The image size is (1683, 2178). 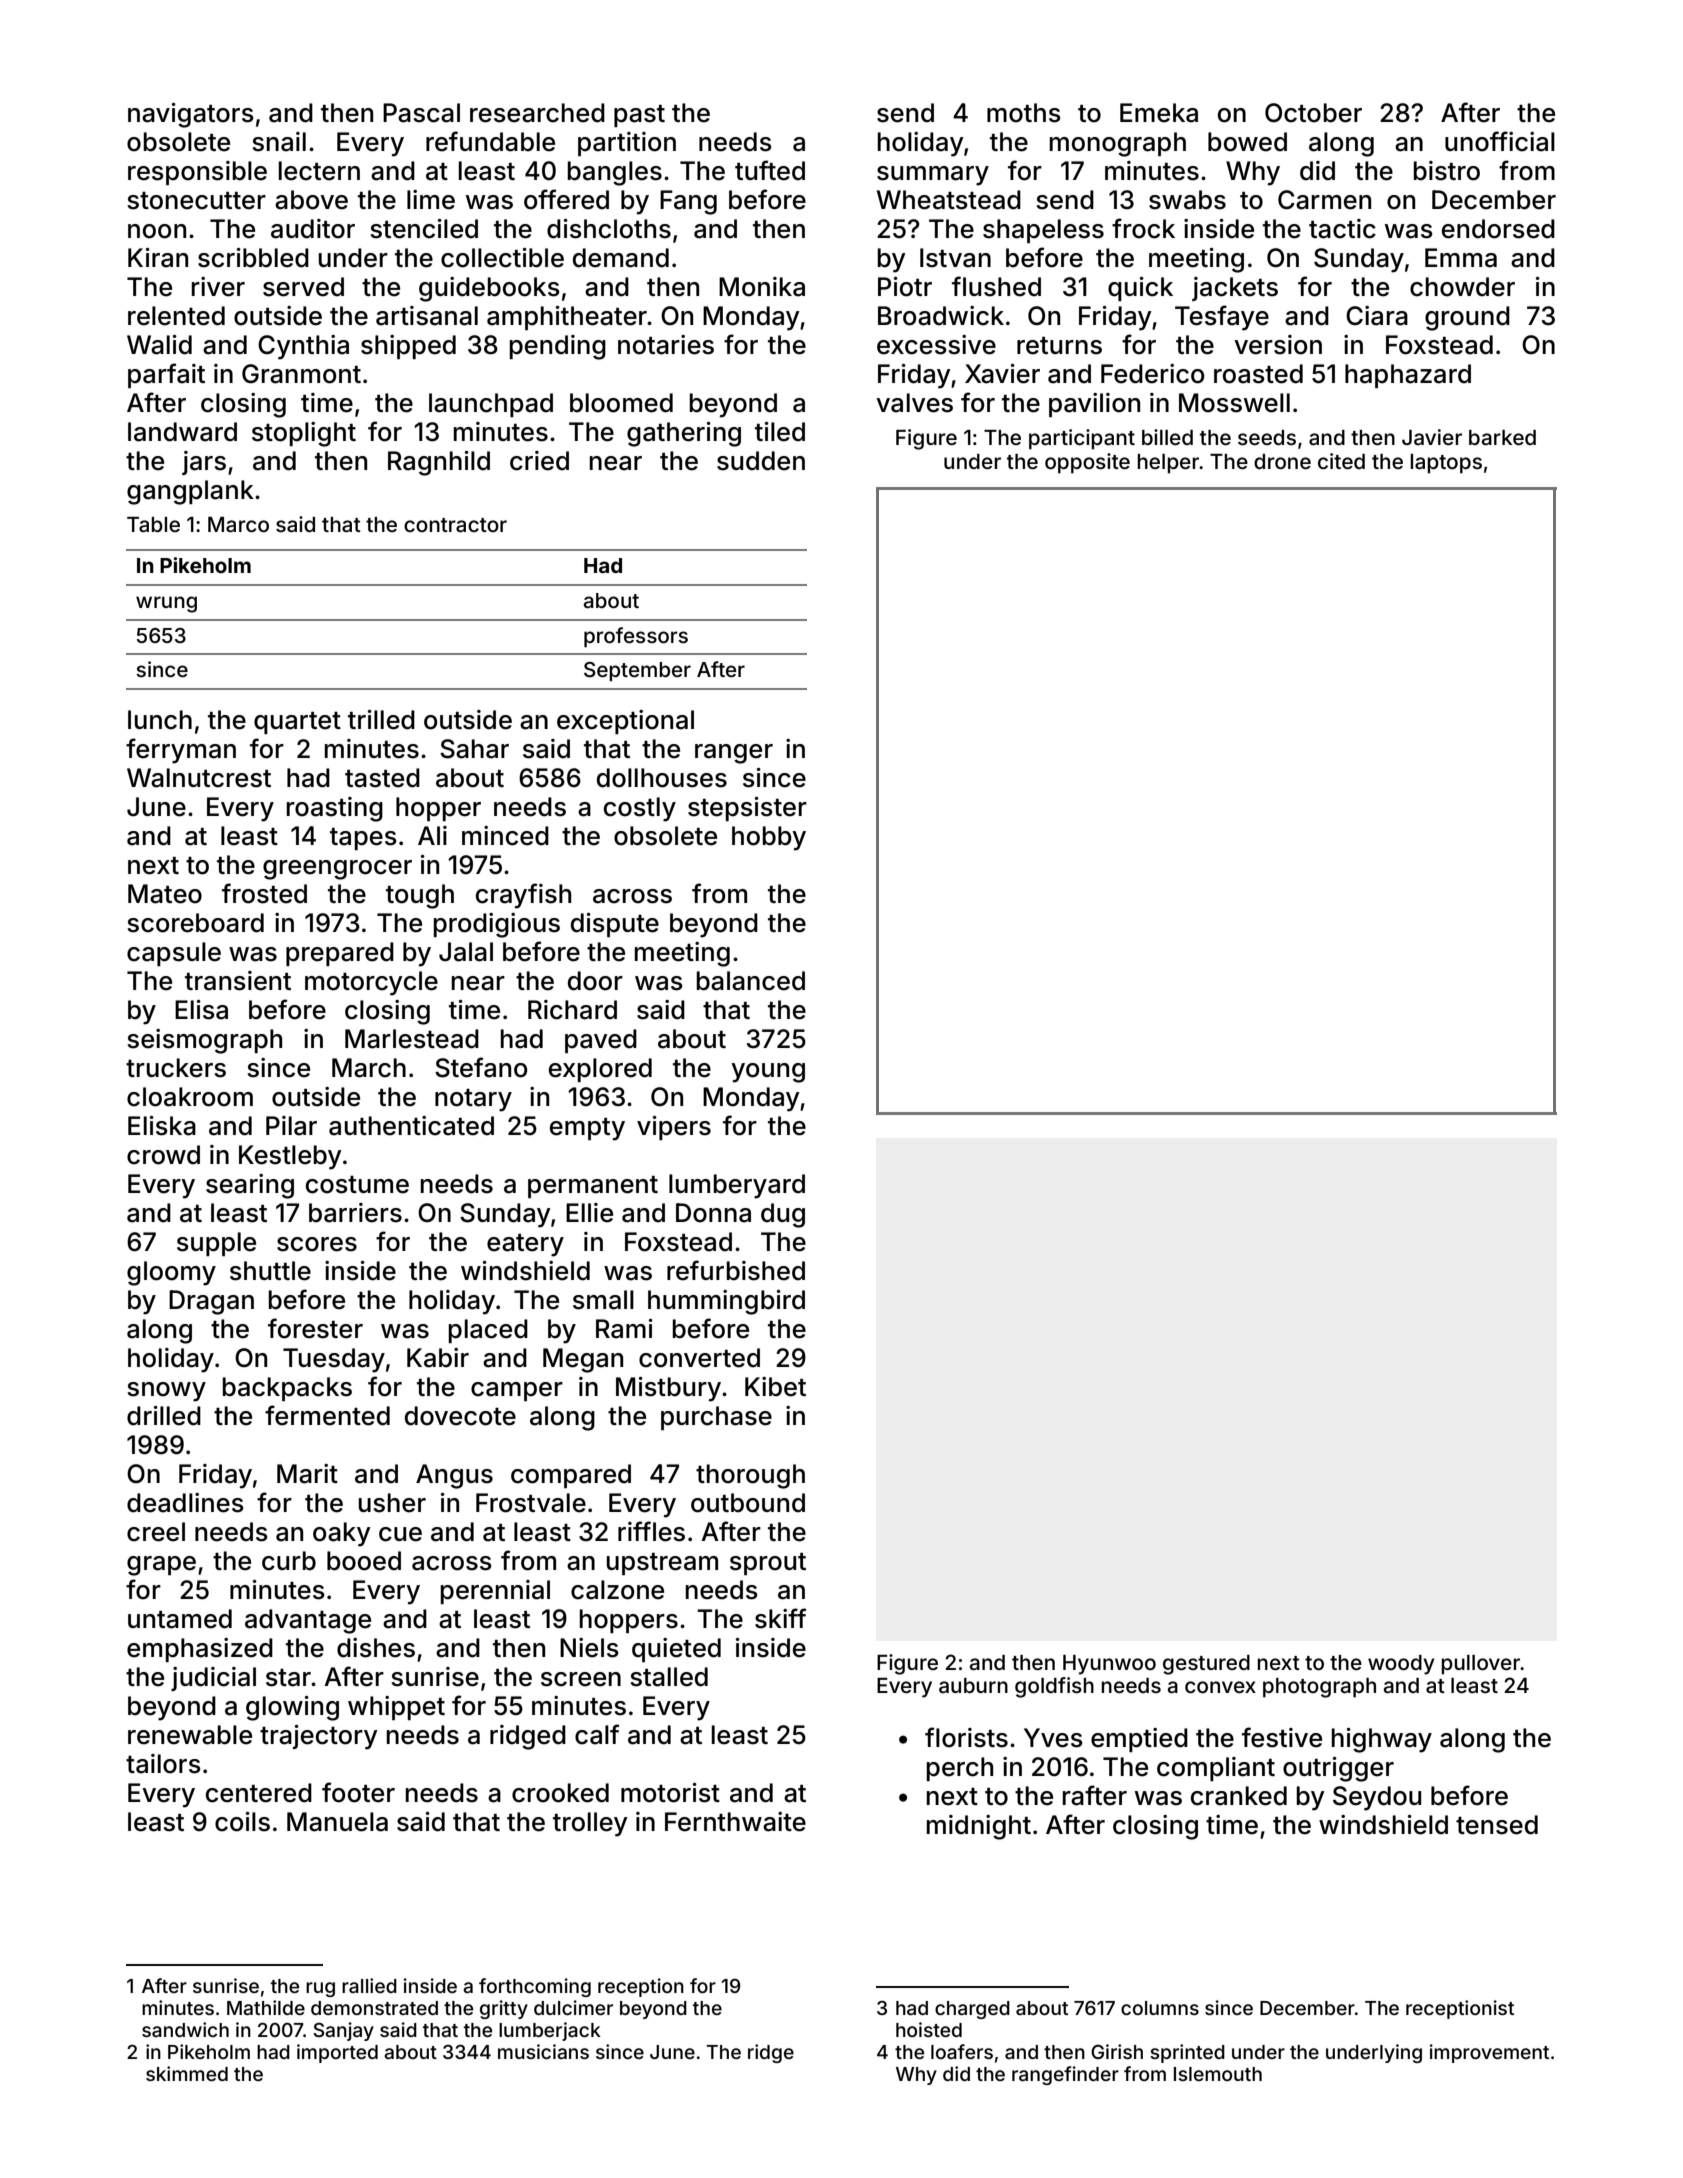 What do you see at coordinates (1159, 113) in the screenshot?
I see `Emeka` at bounding box center [1159, 113].
